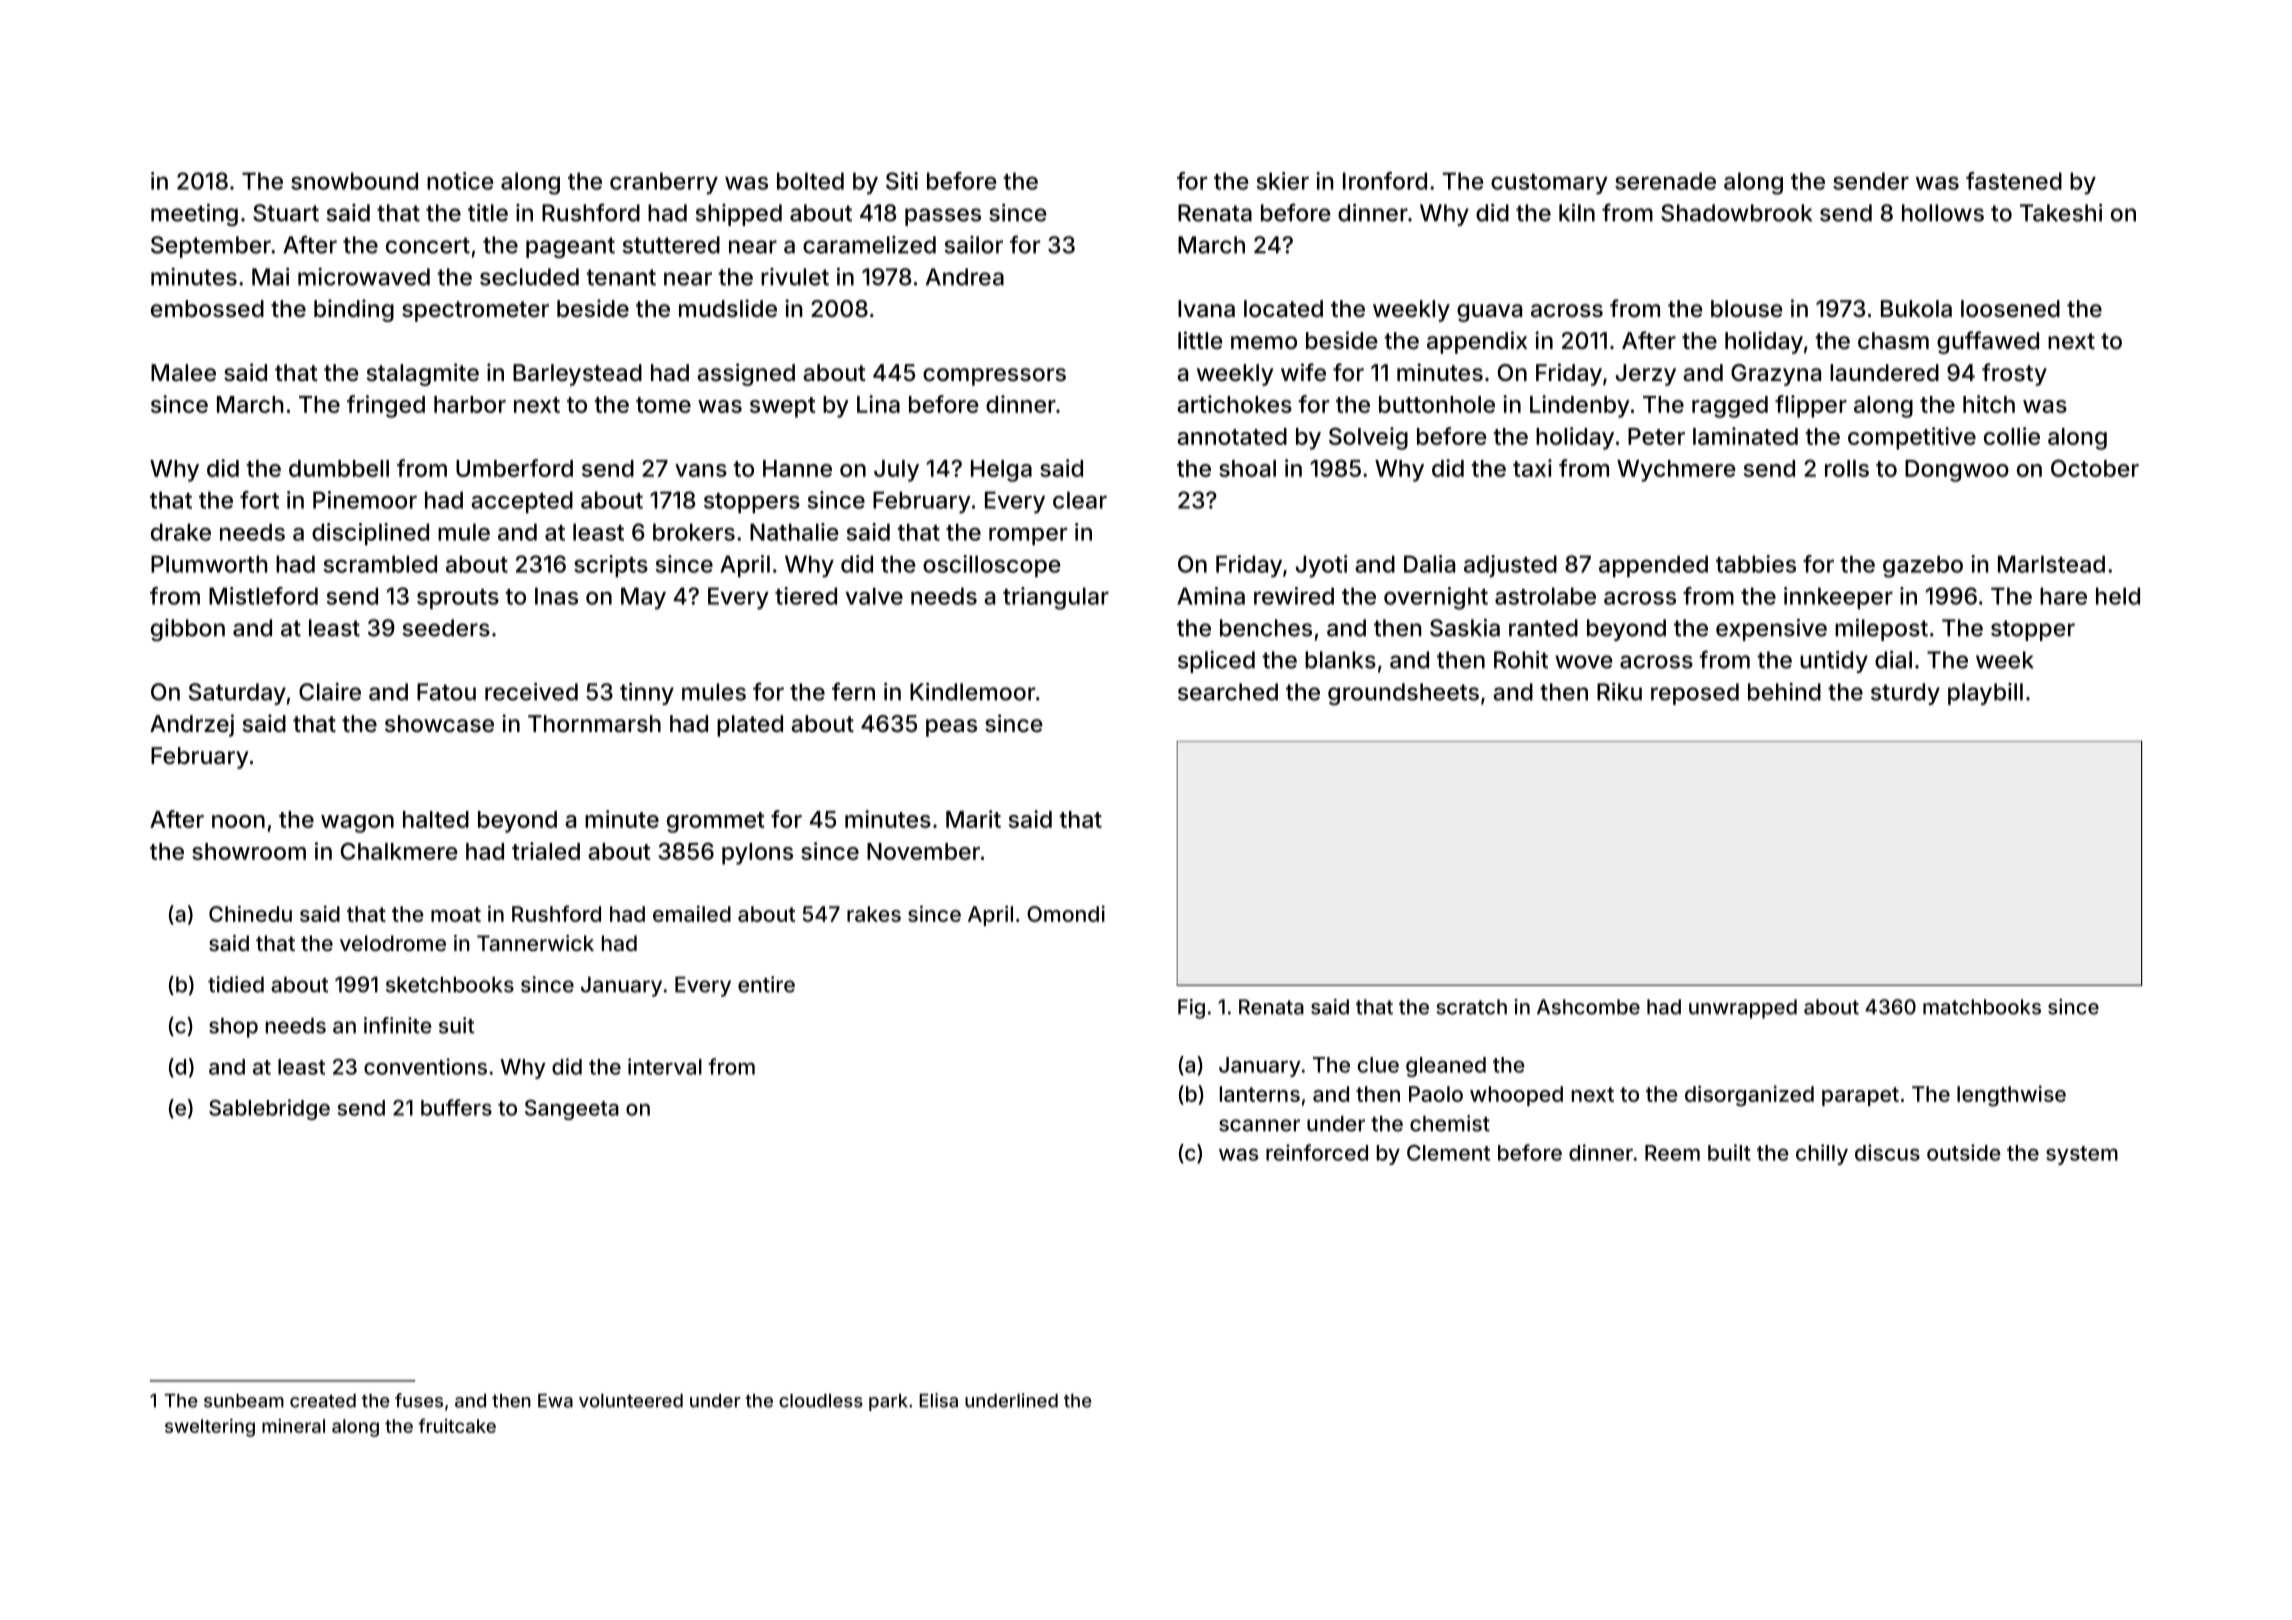 The image size is (2292, 1620). What do you see at coordinates (972, 692) in the screenshot?
I see `Kindlemoor` at bounding box center [972, 692].
